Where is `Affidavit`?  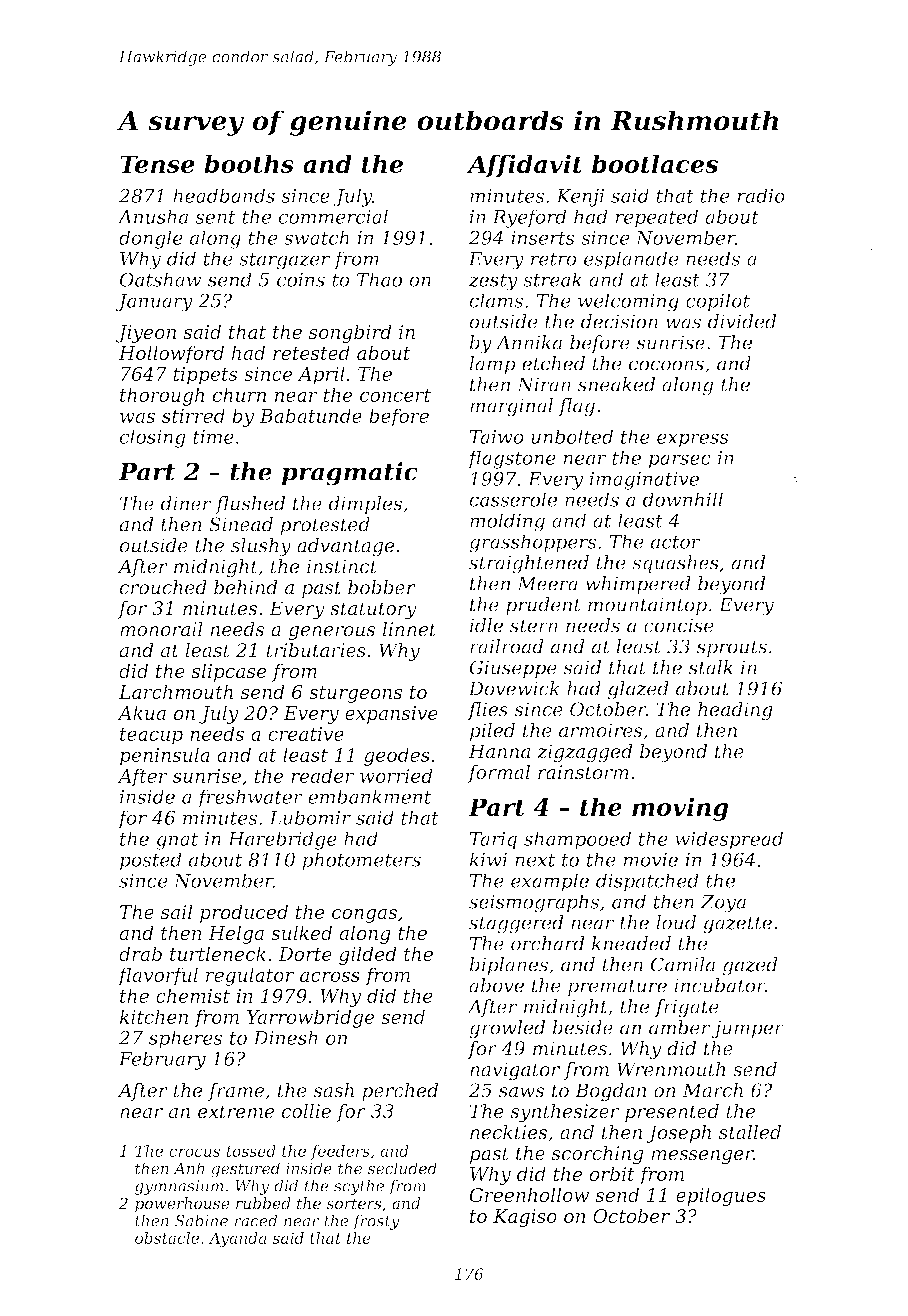
Affidavit is located at coordinates (525, 166).
